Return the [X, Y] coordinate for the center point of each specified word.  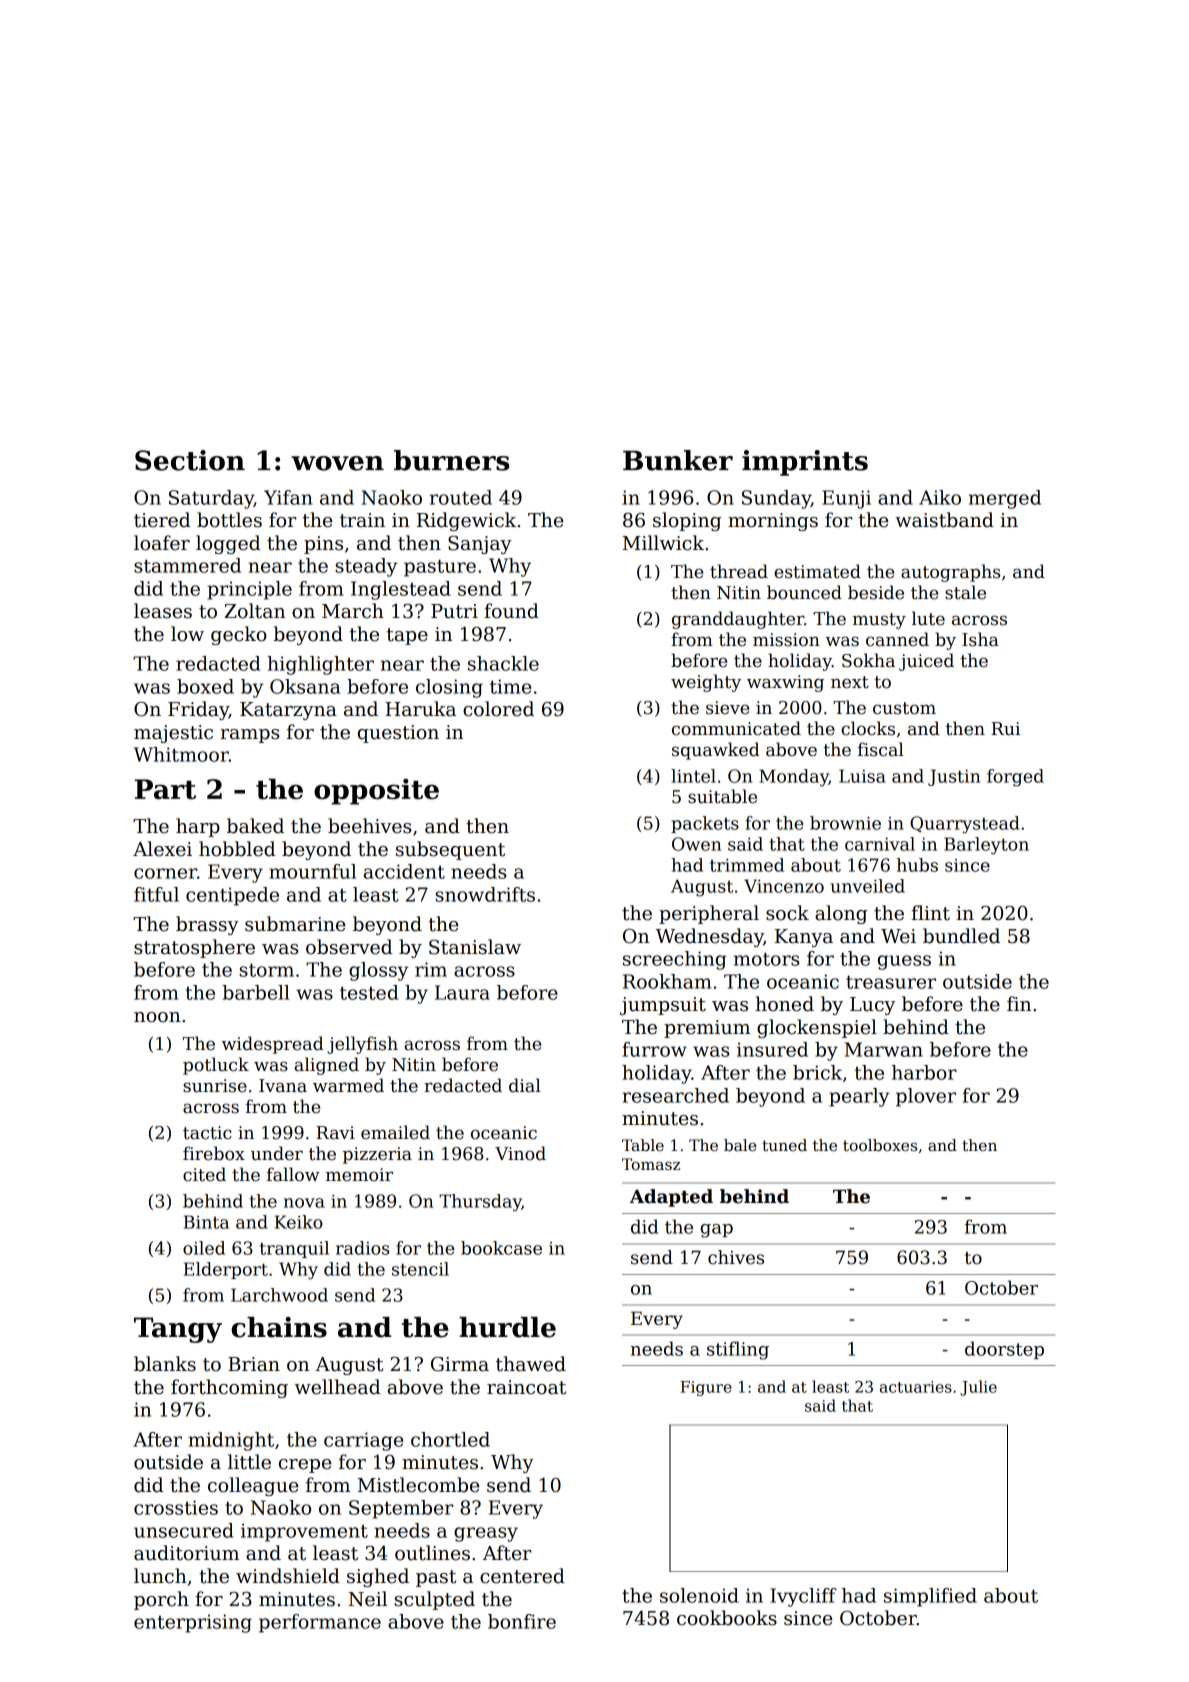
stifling [738, 1350]
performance [320, 1623]
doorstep [1004, 1350]
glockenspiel [817, 1028]
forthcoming [229, 1388]
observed [349, 947]
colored [498, 709]
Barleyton [986, 846]
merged [1005, 499]
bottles [229, 520]
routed [461, 497]
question [398, 734]
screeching [674, 960]
